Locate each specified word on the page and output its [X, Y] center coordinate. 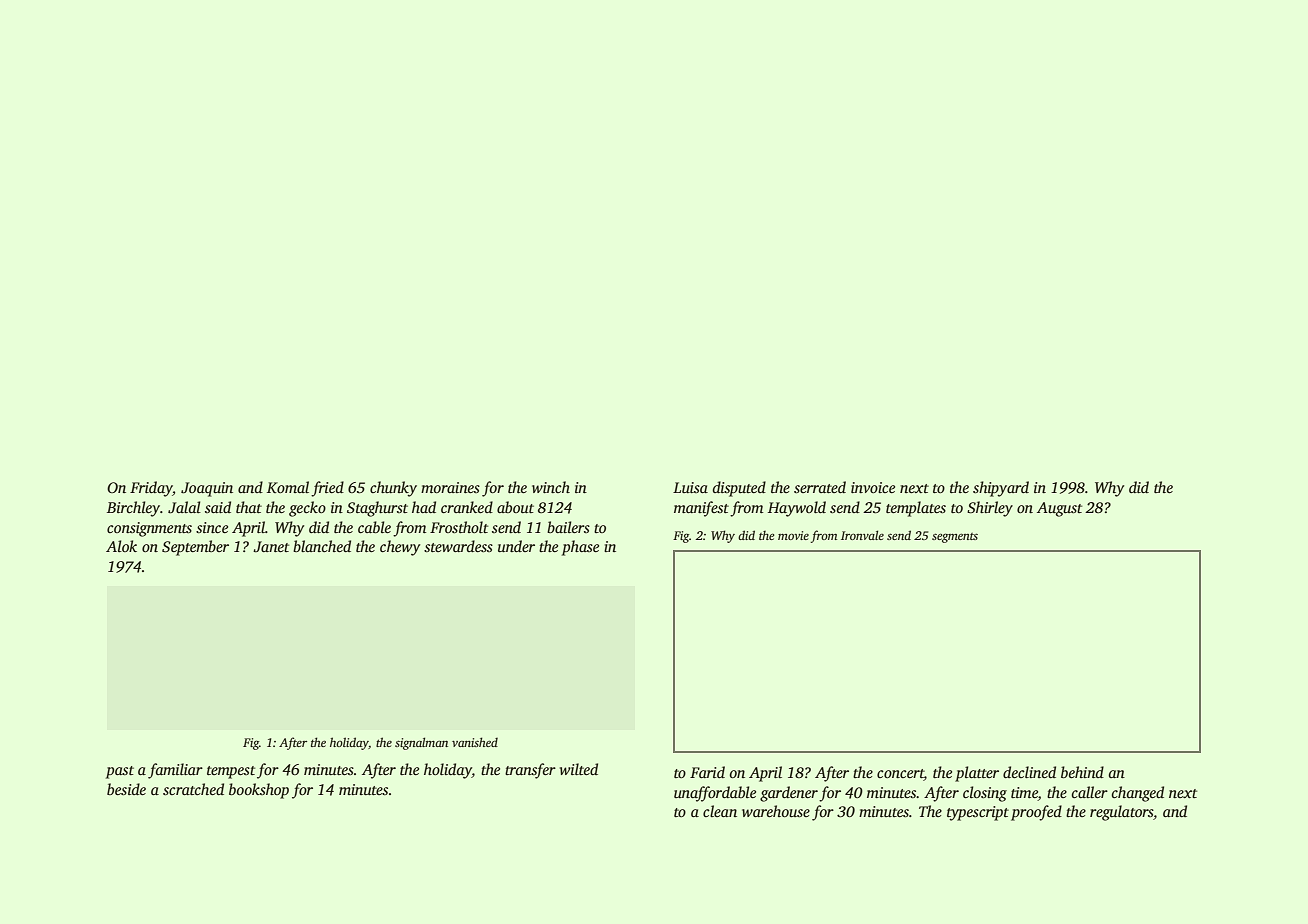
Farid [707, 772]
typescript [978, 813]
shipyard [1001, 489]
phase [580, 548]
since [212, 527]
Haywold [797, 509]
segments [955, 538]
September [195, 548]
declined [1029, 772]
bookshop [259, 791]
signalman [421, 743]
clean [720, 811]
